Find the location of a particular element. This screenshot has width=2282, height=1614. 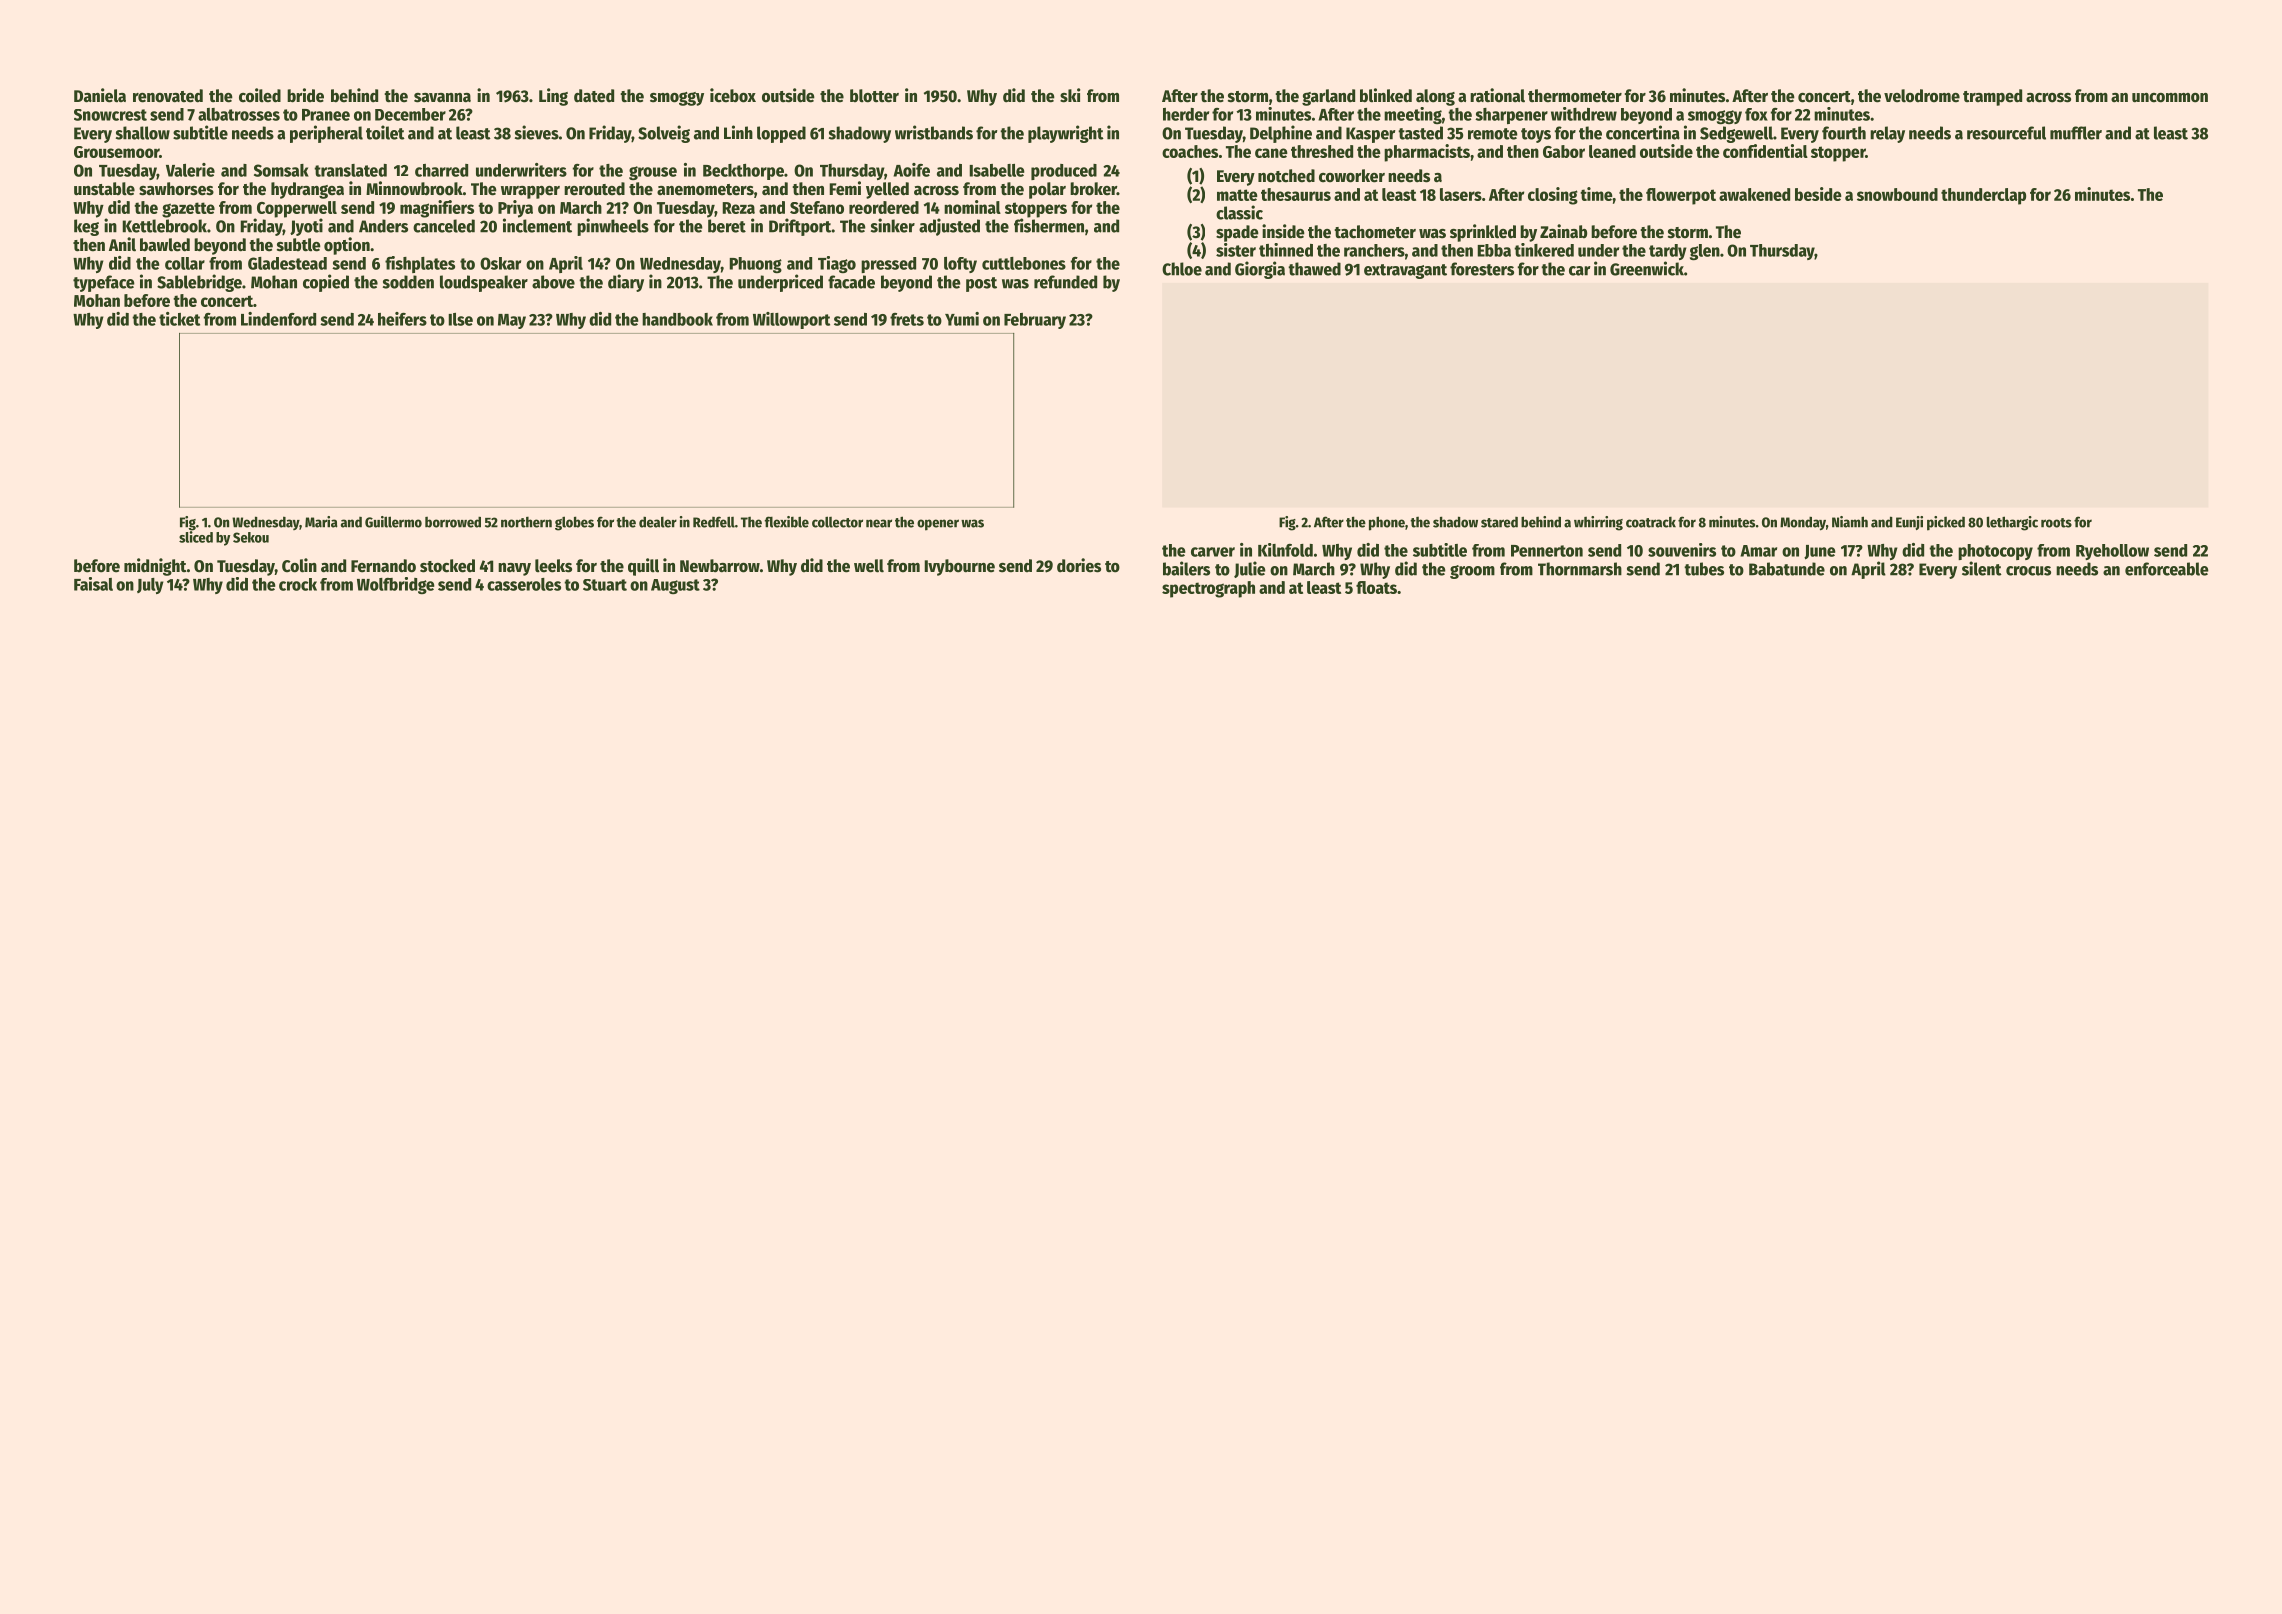

ticket is located at coordinates (179, 319).
